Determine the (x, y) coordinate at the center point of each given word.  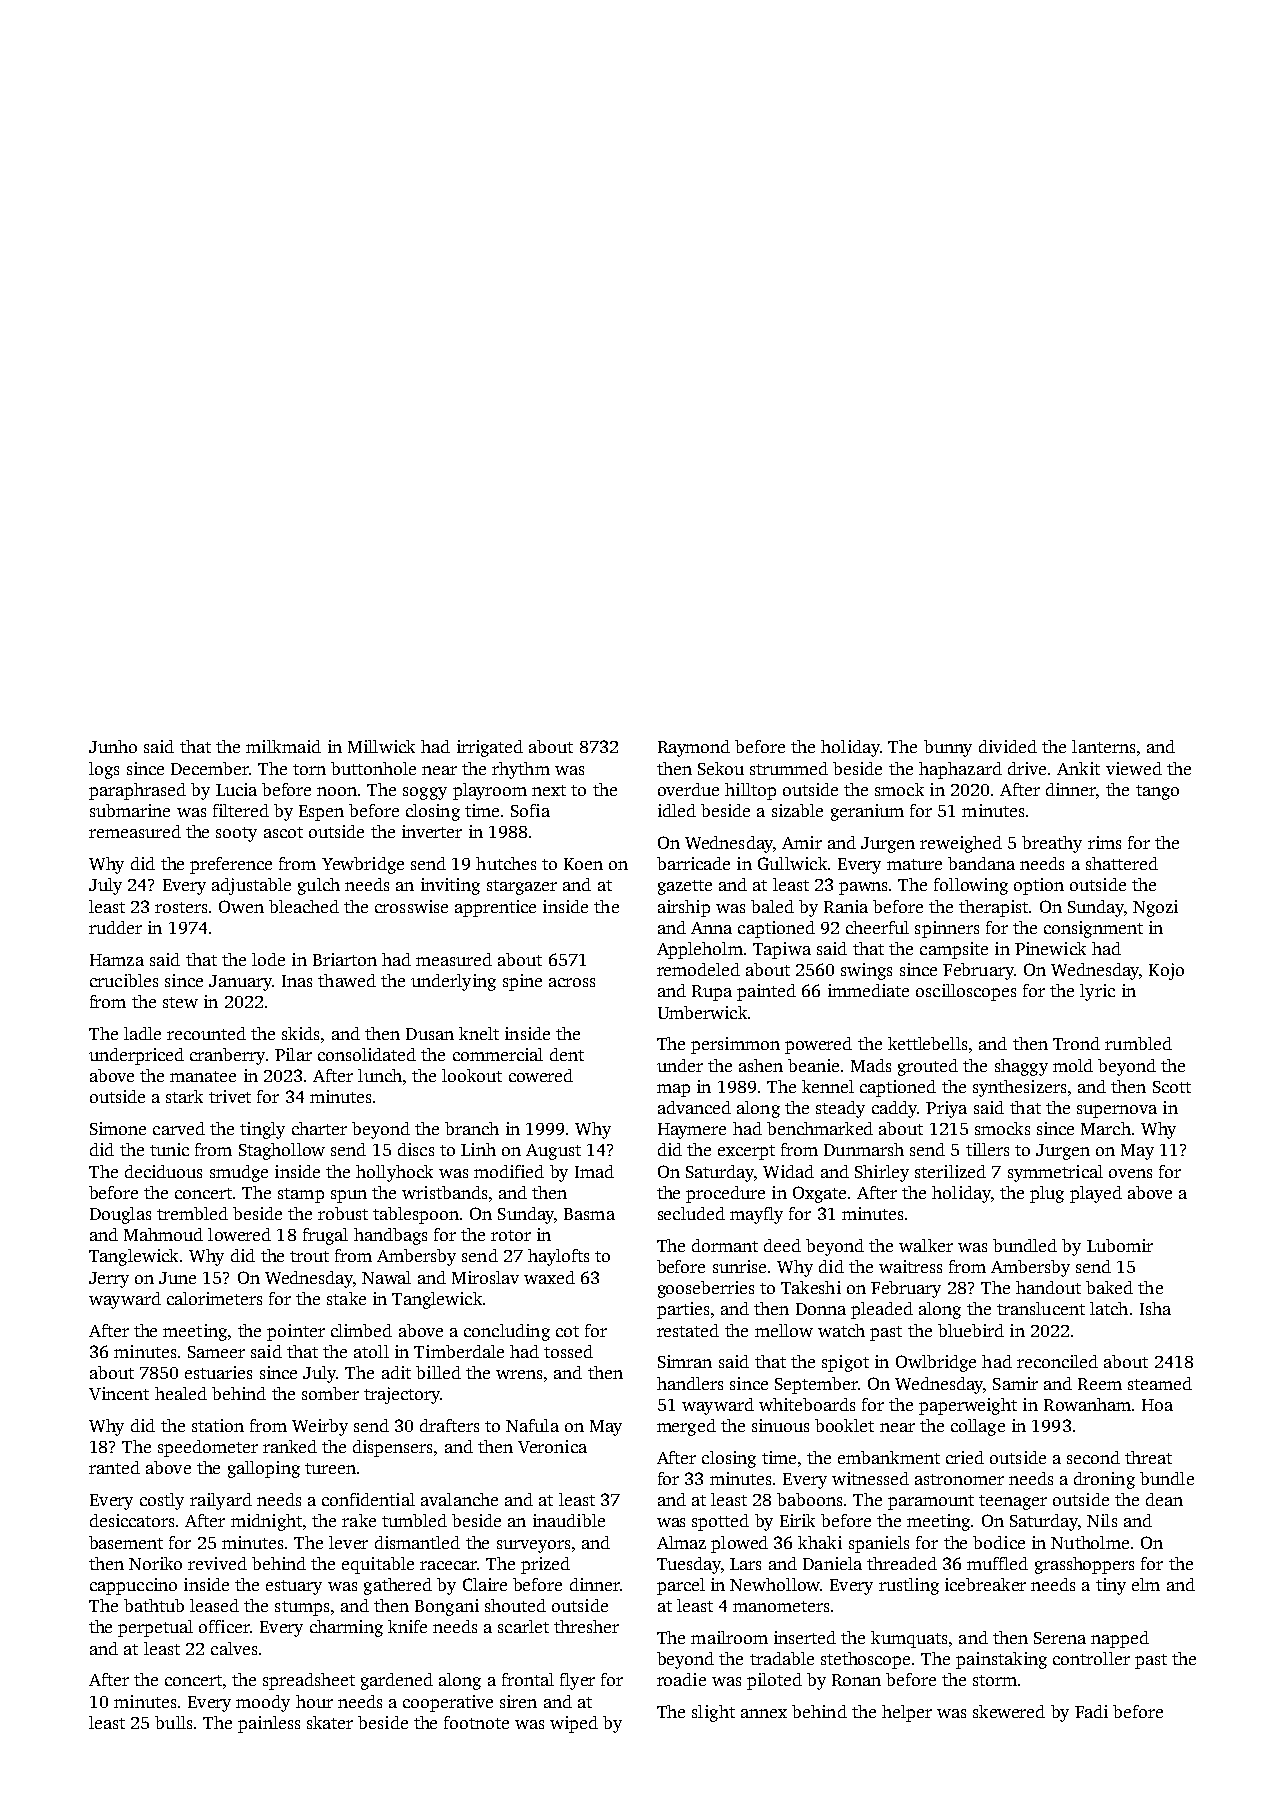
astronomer (959, 1479)
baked (1109, 1287)
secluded (691, 1213)
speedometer (208, 1448)
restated (688, 1330)
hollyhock (394, 1173)
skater (330, 1722)
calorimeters (214, 1298)
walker (926, 1245)
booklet (844, 1425)
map (673, 1090)
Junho (113, 746)
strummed (789, 768)
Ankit (1078, 768)
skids (300, 1033)
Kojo (1166, 971)
